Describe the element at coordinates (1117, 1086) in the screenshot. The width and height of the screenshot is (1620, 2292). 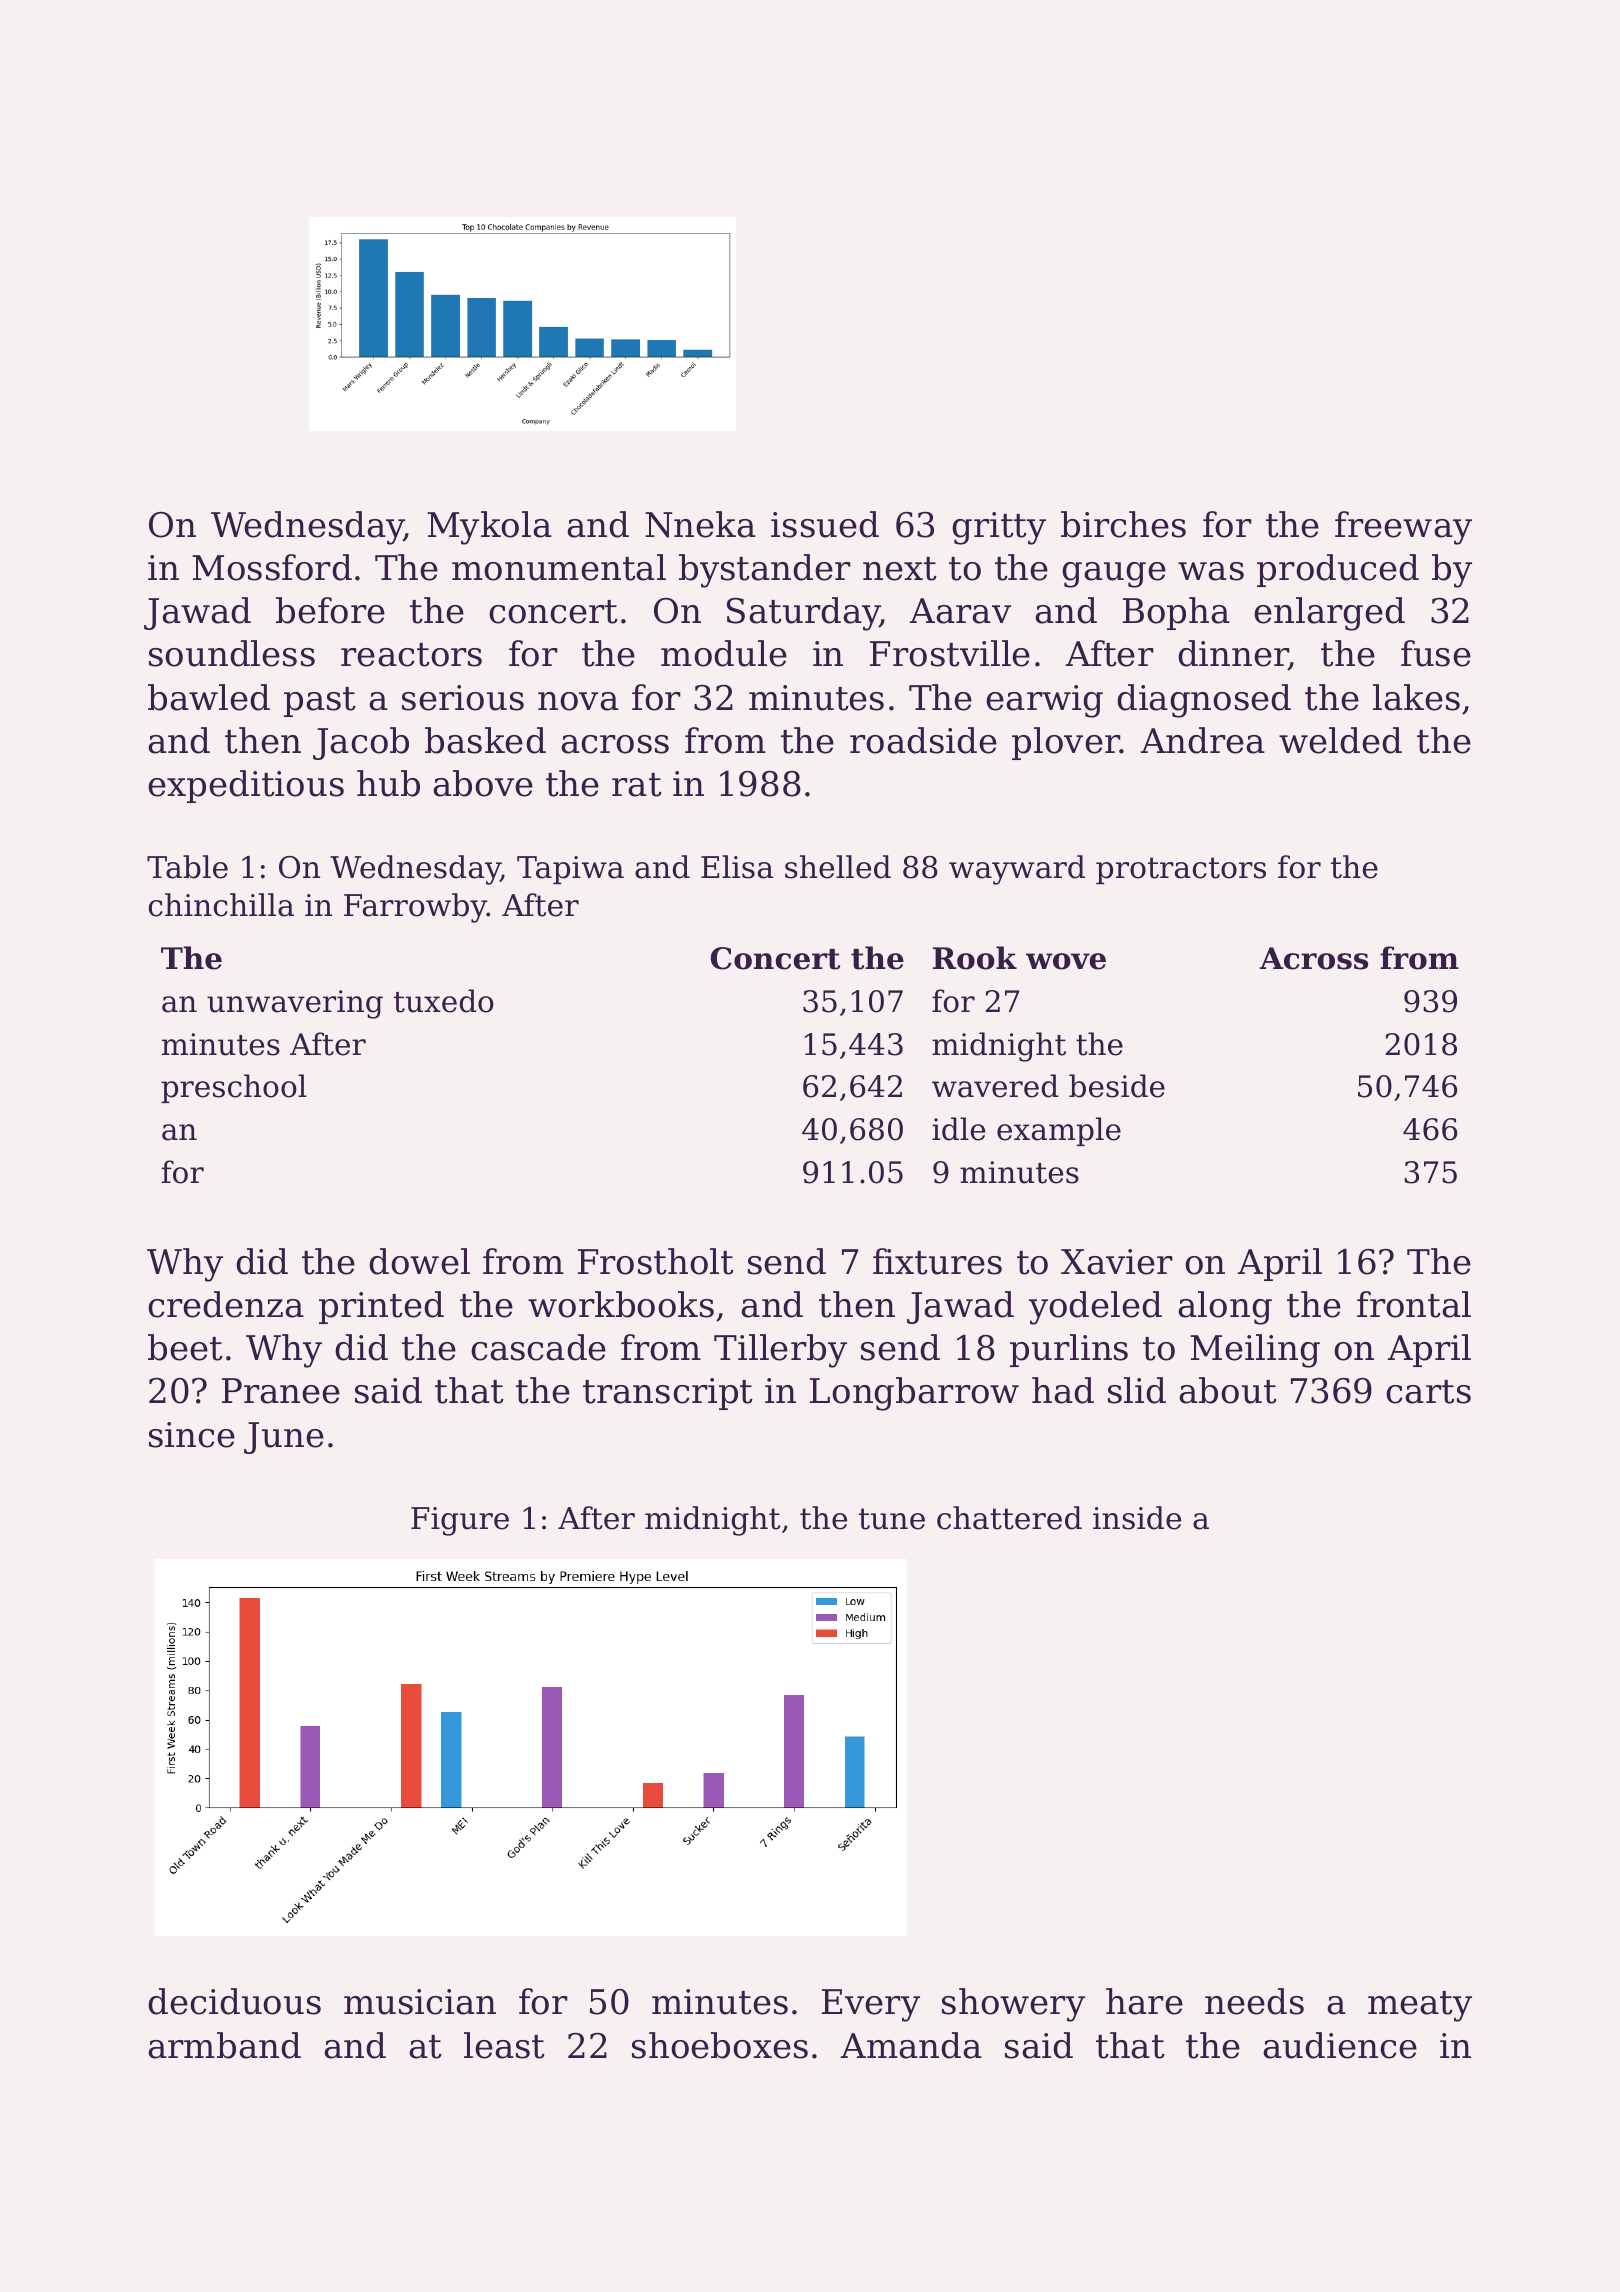
I see `beside` at that location.
